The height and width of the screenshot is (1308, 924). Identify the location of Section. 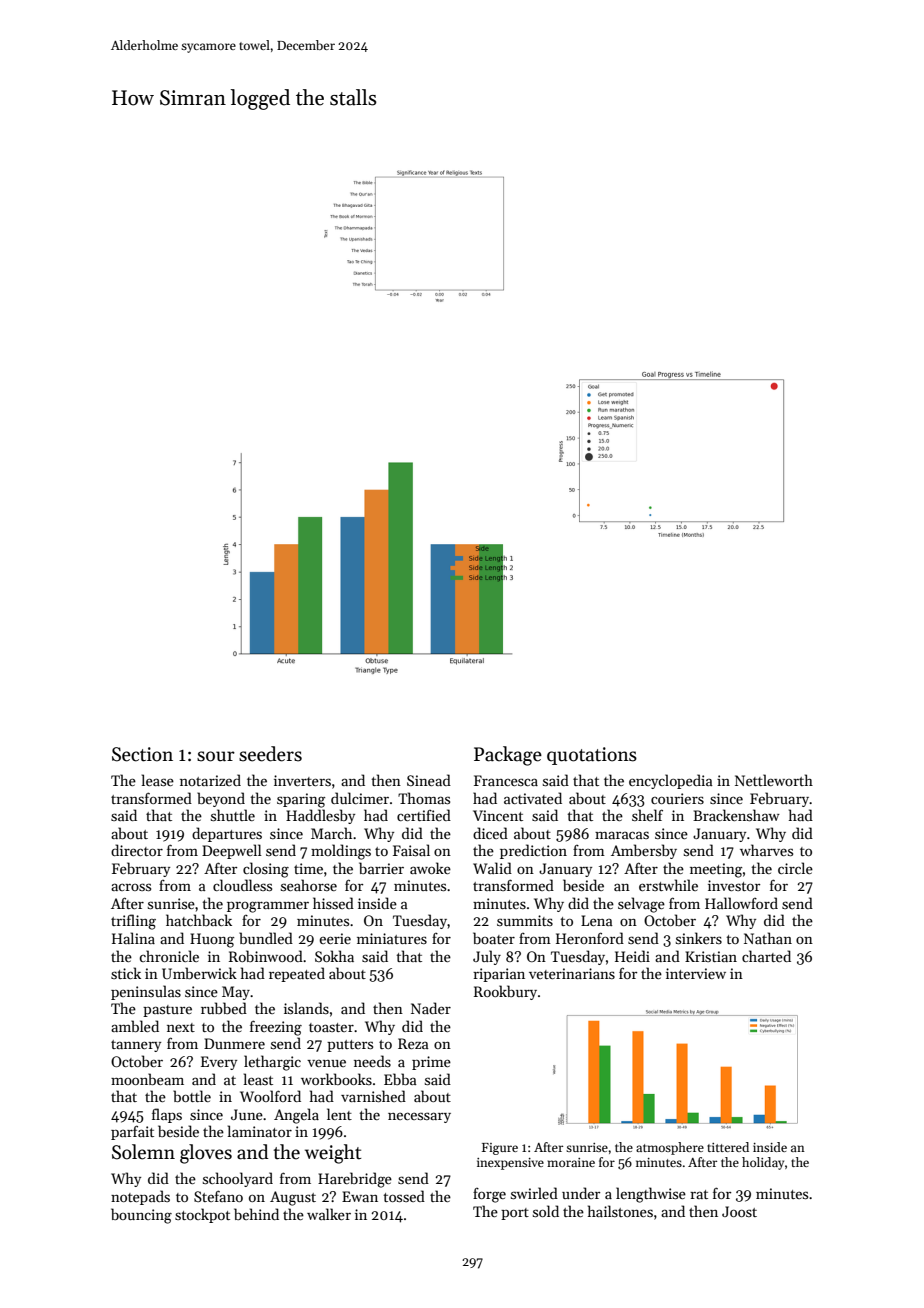
(142, 754).
